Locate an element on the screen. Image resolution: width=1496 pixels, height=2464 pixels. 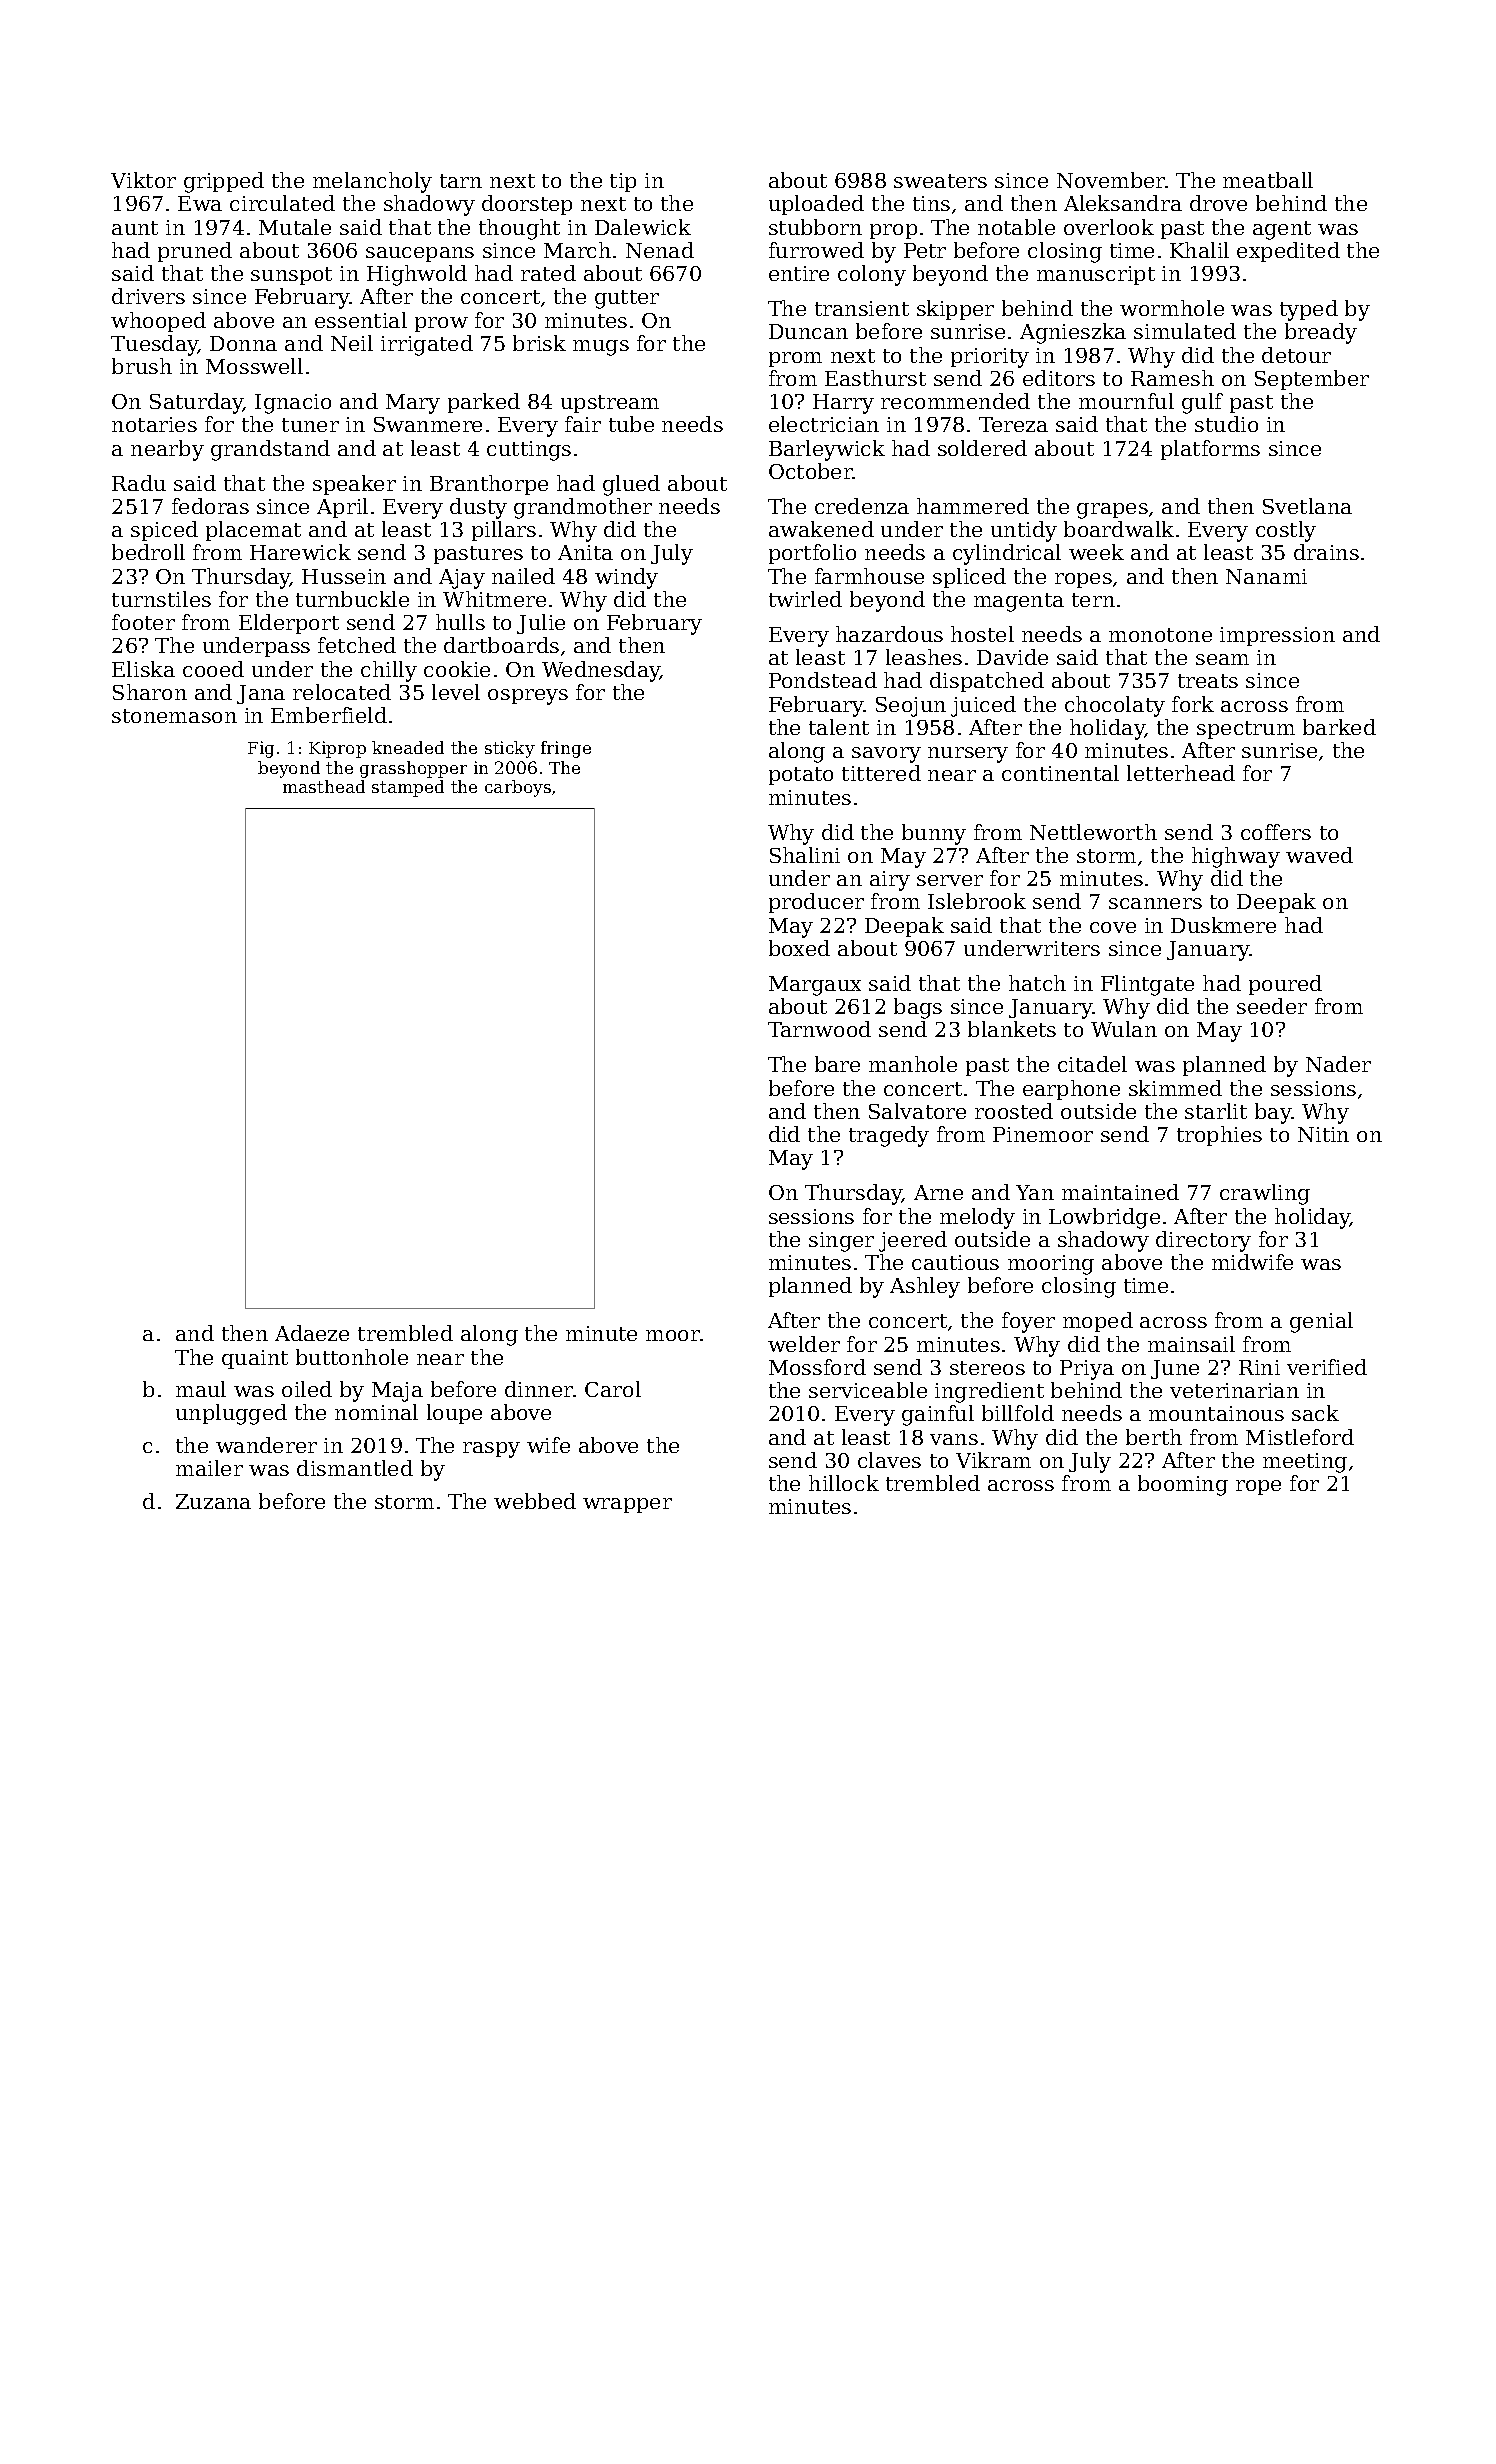
gripped is located at coordinates (224, 182).
